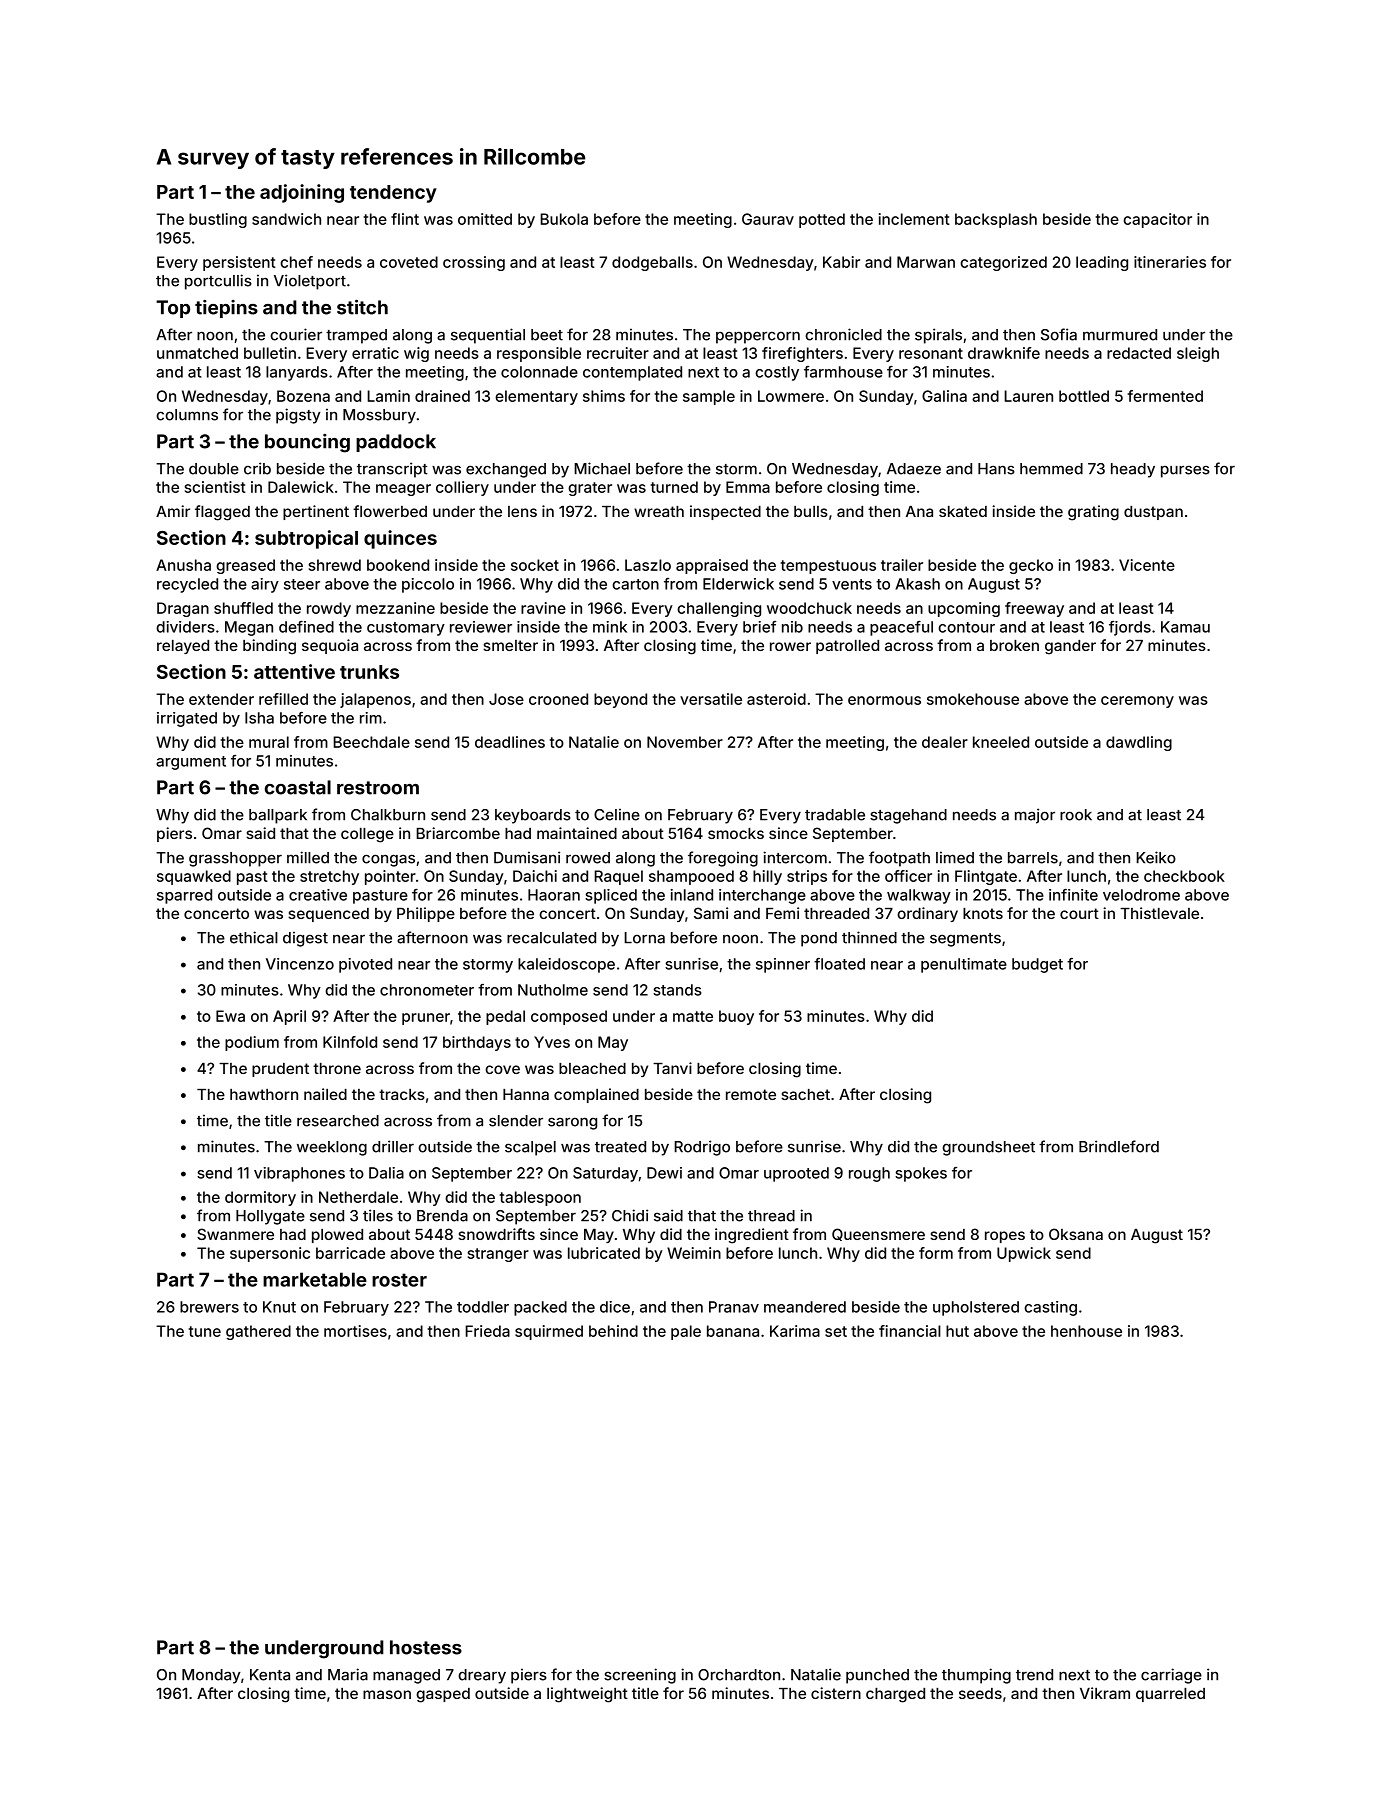 The width and height of the document is (1398, 1809). I want to click on sleigh, so click(1198, 354).
